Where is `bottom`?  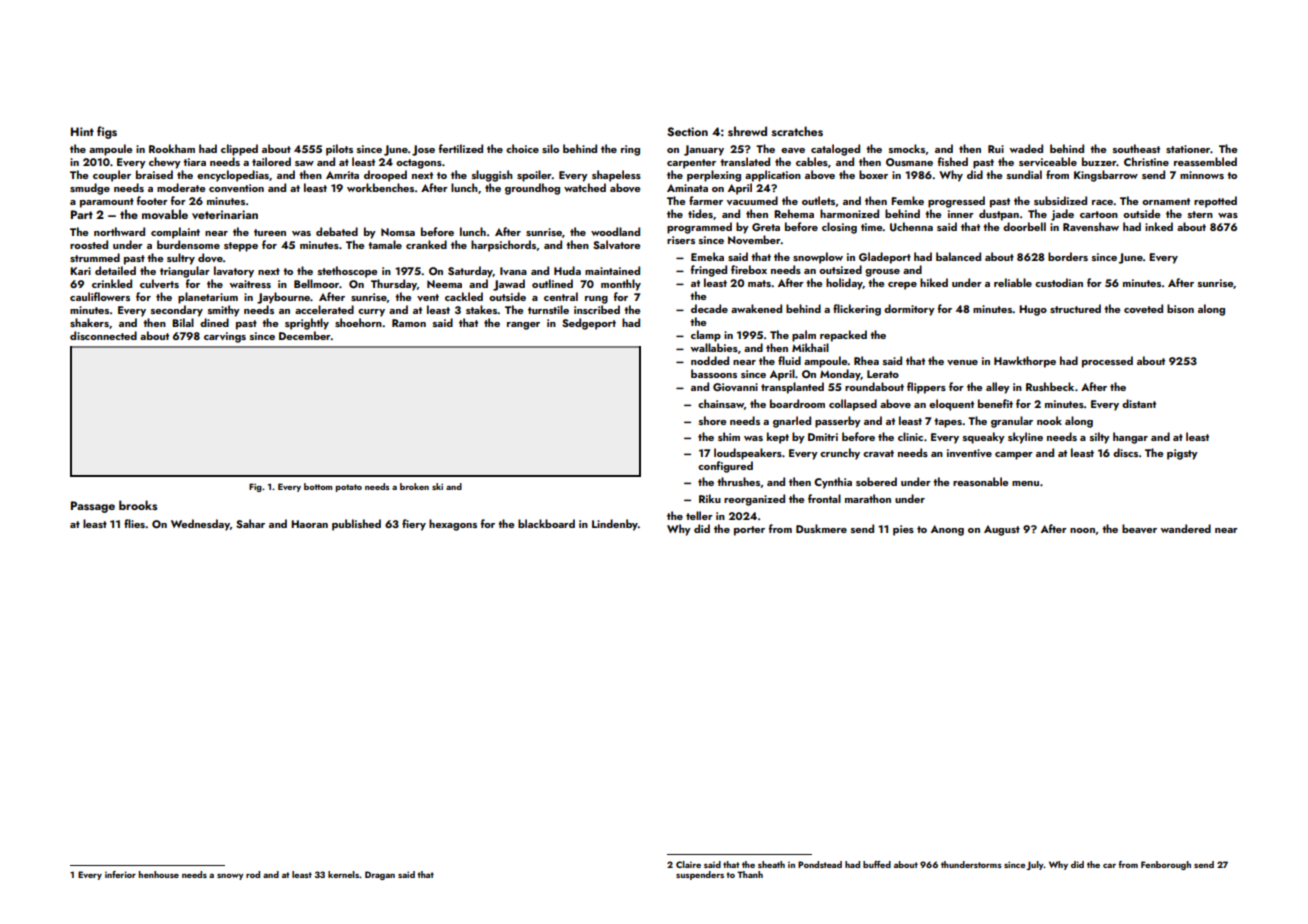 bottom is located at coordinates (318, 486).
